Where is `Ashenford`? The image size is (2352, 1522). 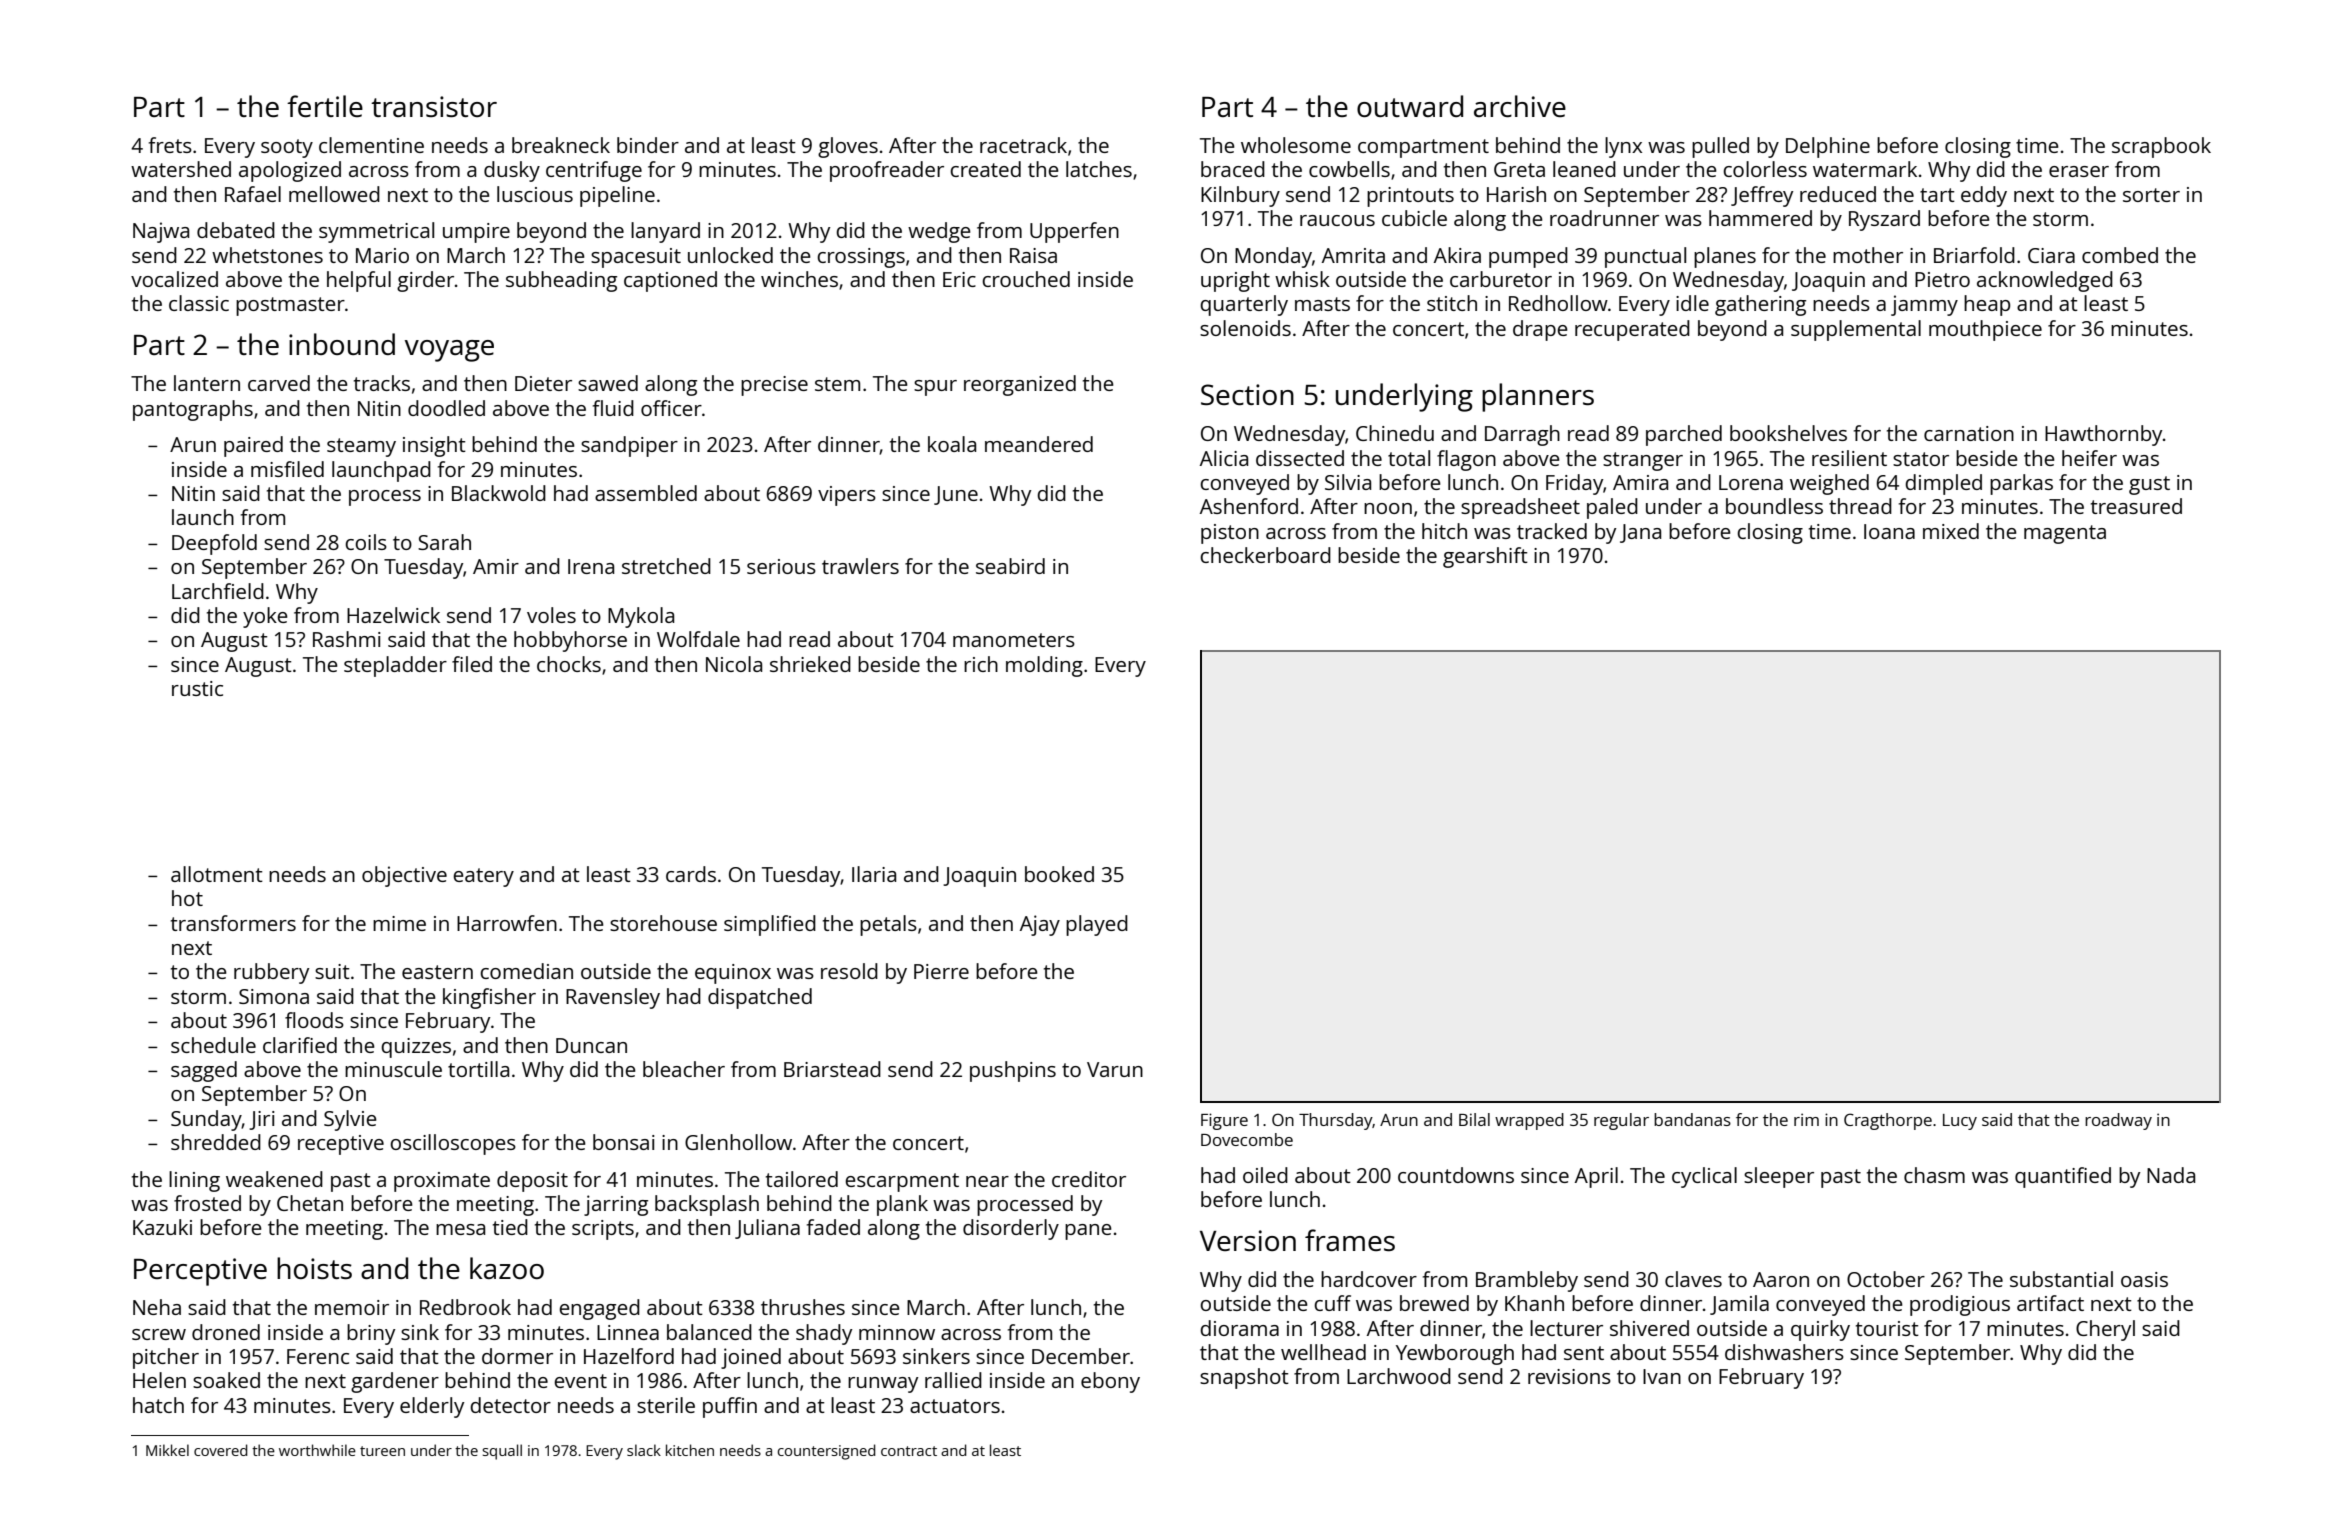 Ashenford is located at coordinates (1249, 506).
